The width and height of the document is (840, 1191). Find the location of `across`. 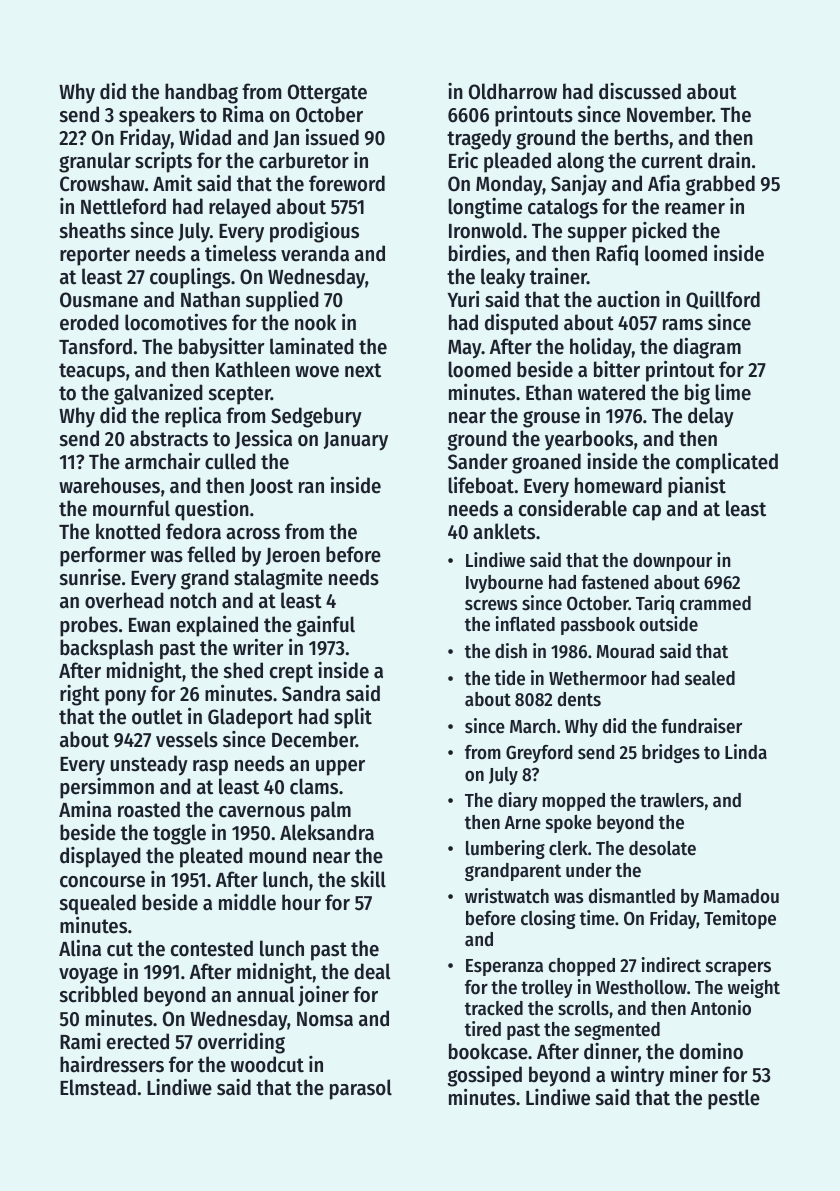

across is located at coordinates (253, 534).
